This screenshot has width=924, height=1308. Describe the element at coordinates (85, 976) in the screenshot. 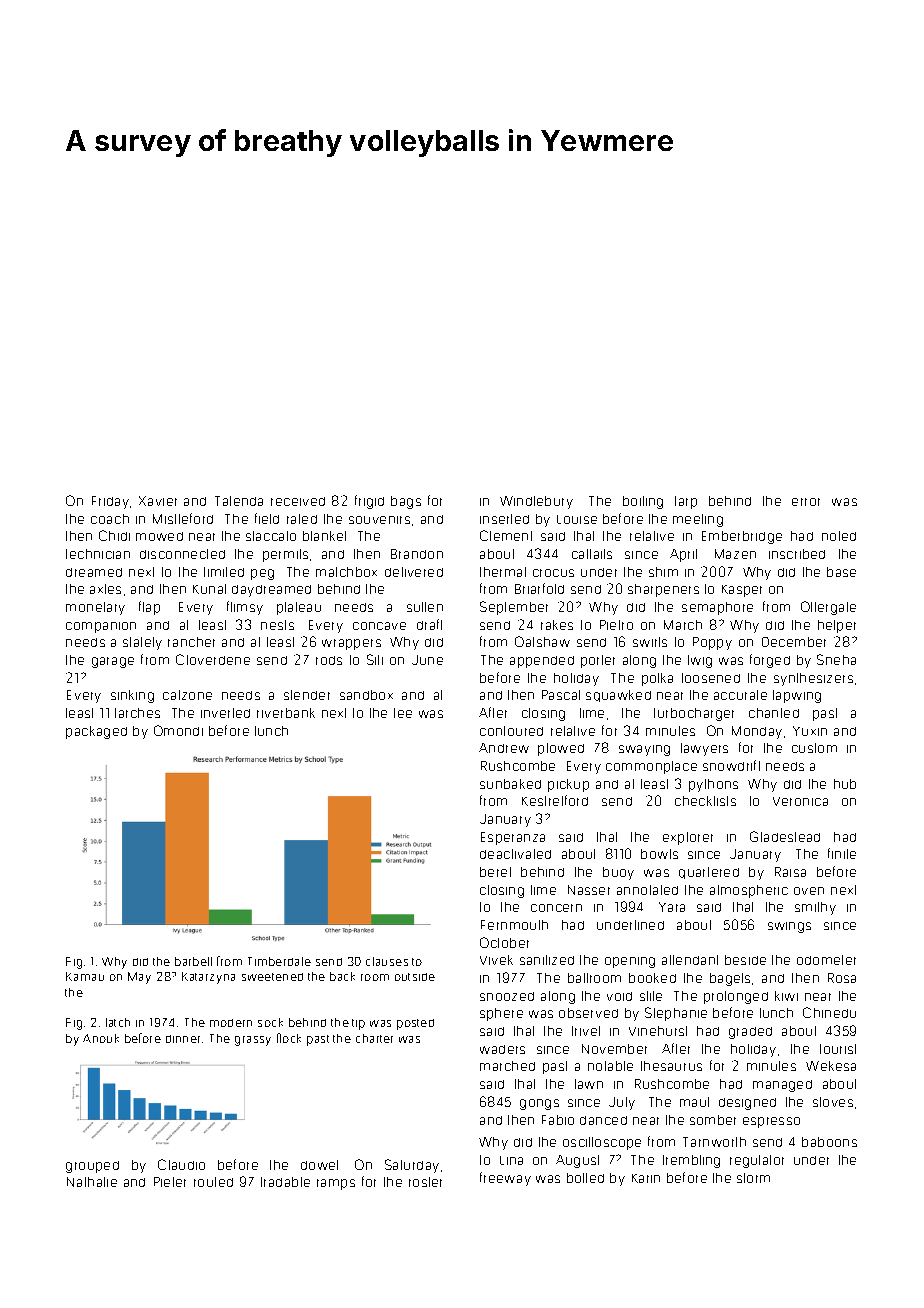

I see `Kamau` at that location.
